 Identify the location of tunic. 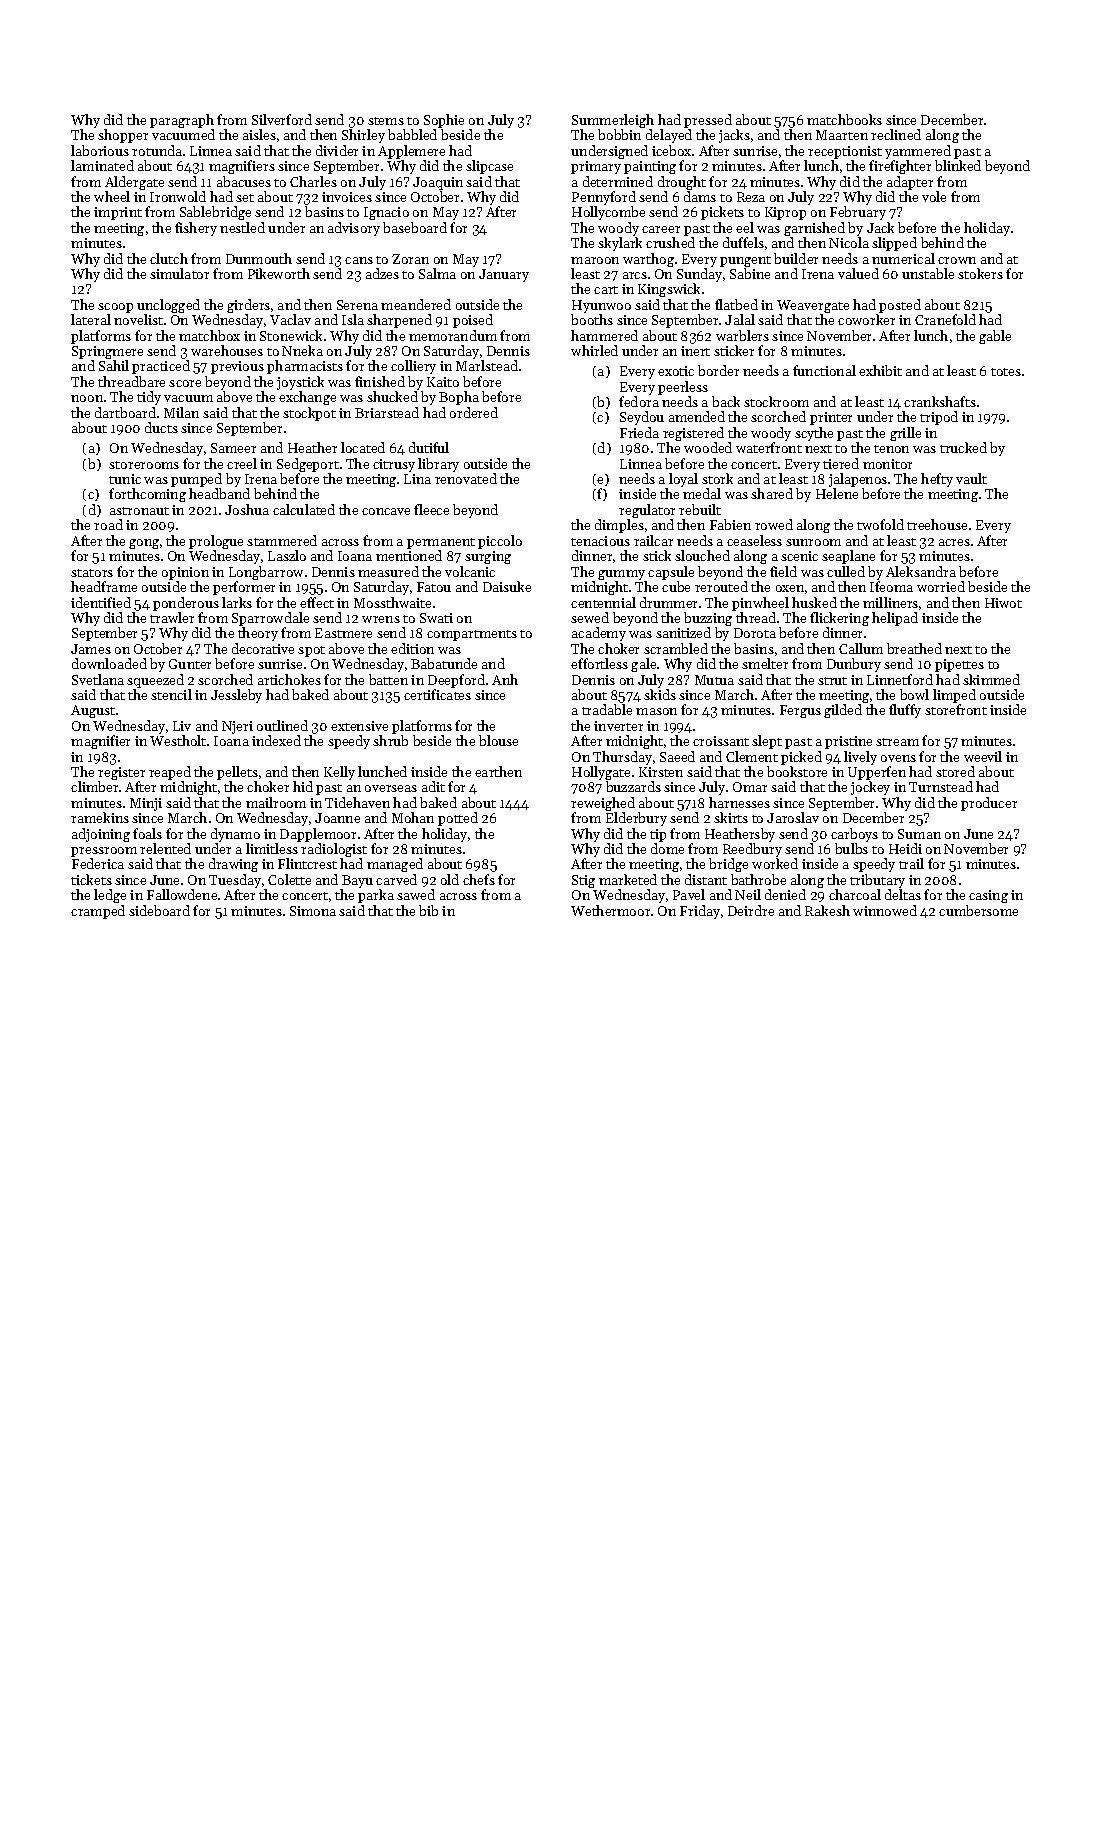
(125, 479).
